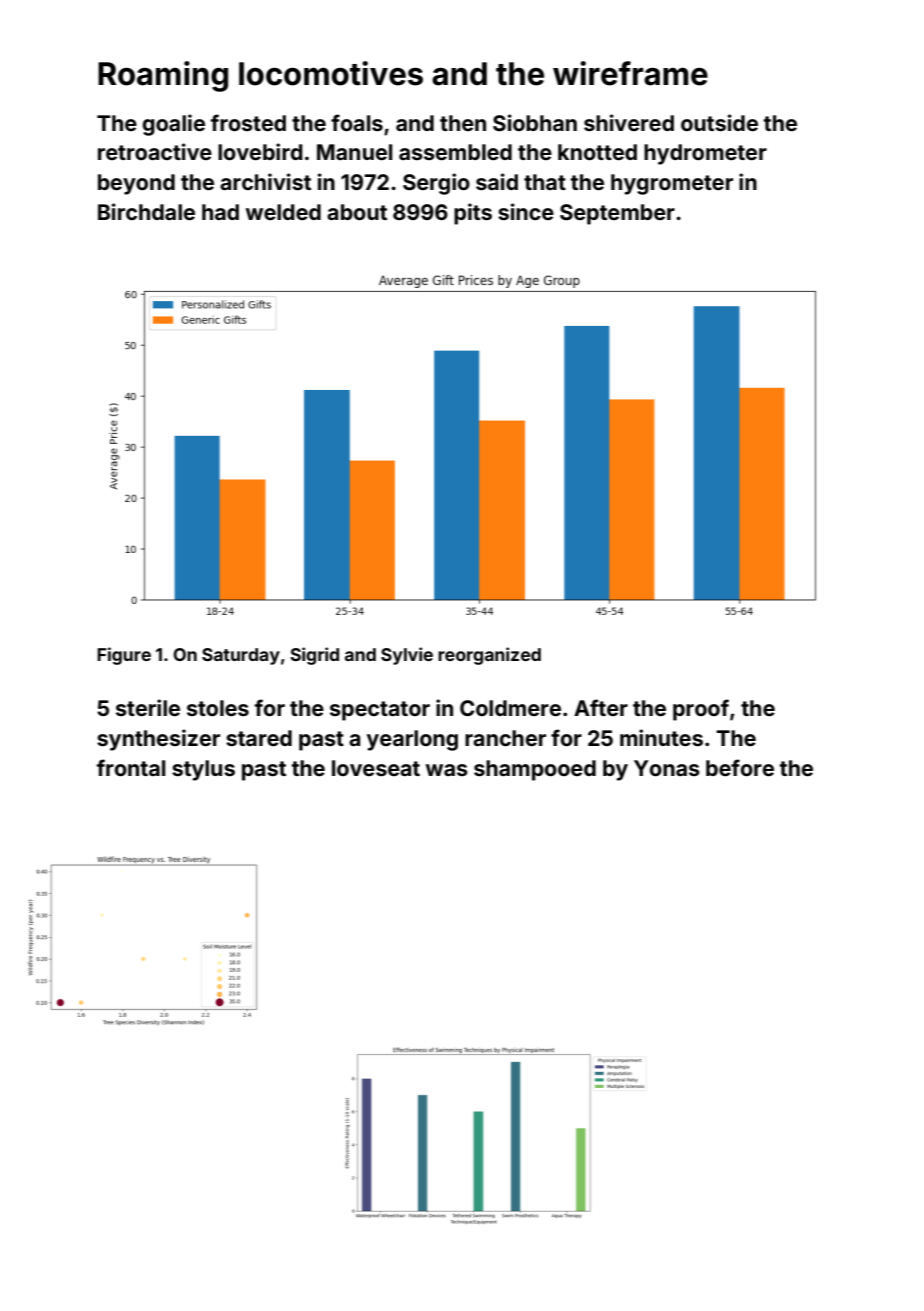 This screenshot has height=1311, width=924. What do you see at coordinates (314, 656) in the screenshot?
I see `Sigrid` at bounding box center [314, 656].
